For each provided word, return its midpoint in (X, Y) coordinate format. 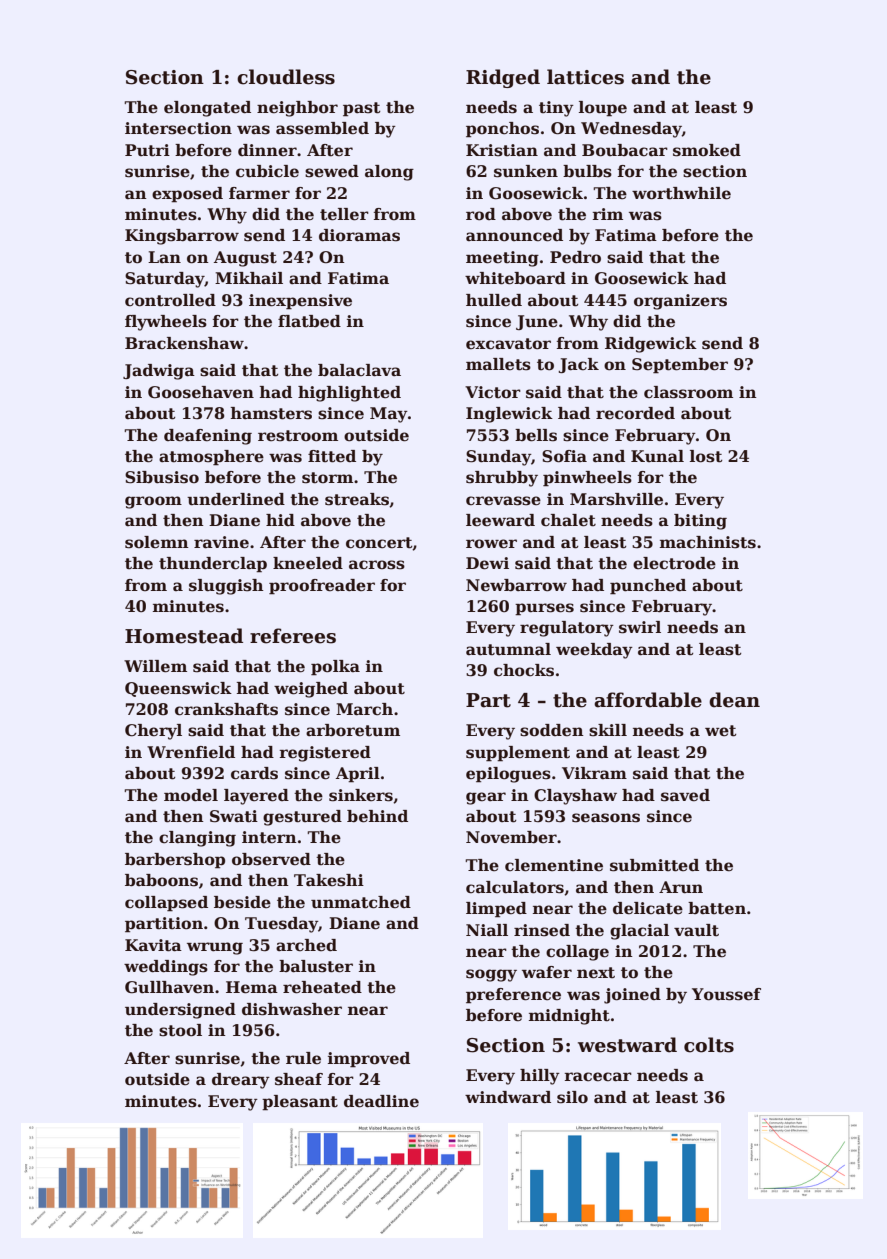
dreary (241, 1081)
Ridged (503, 78)
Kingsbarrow (182, 237)
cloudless (286, 77)
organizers (680, 302)
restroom (298, 436)
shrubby (502, 479)
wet (720, 731)
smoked (707, 150)
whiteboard (515, 278)
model (191, 795)
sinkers (361, 795)
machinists (708, 542)
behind (377, 816)
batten (717, 908)
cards (254, 773)
